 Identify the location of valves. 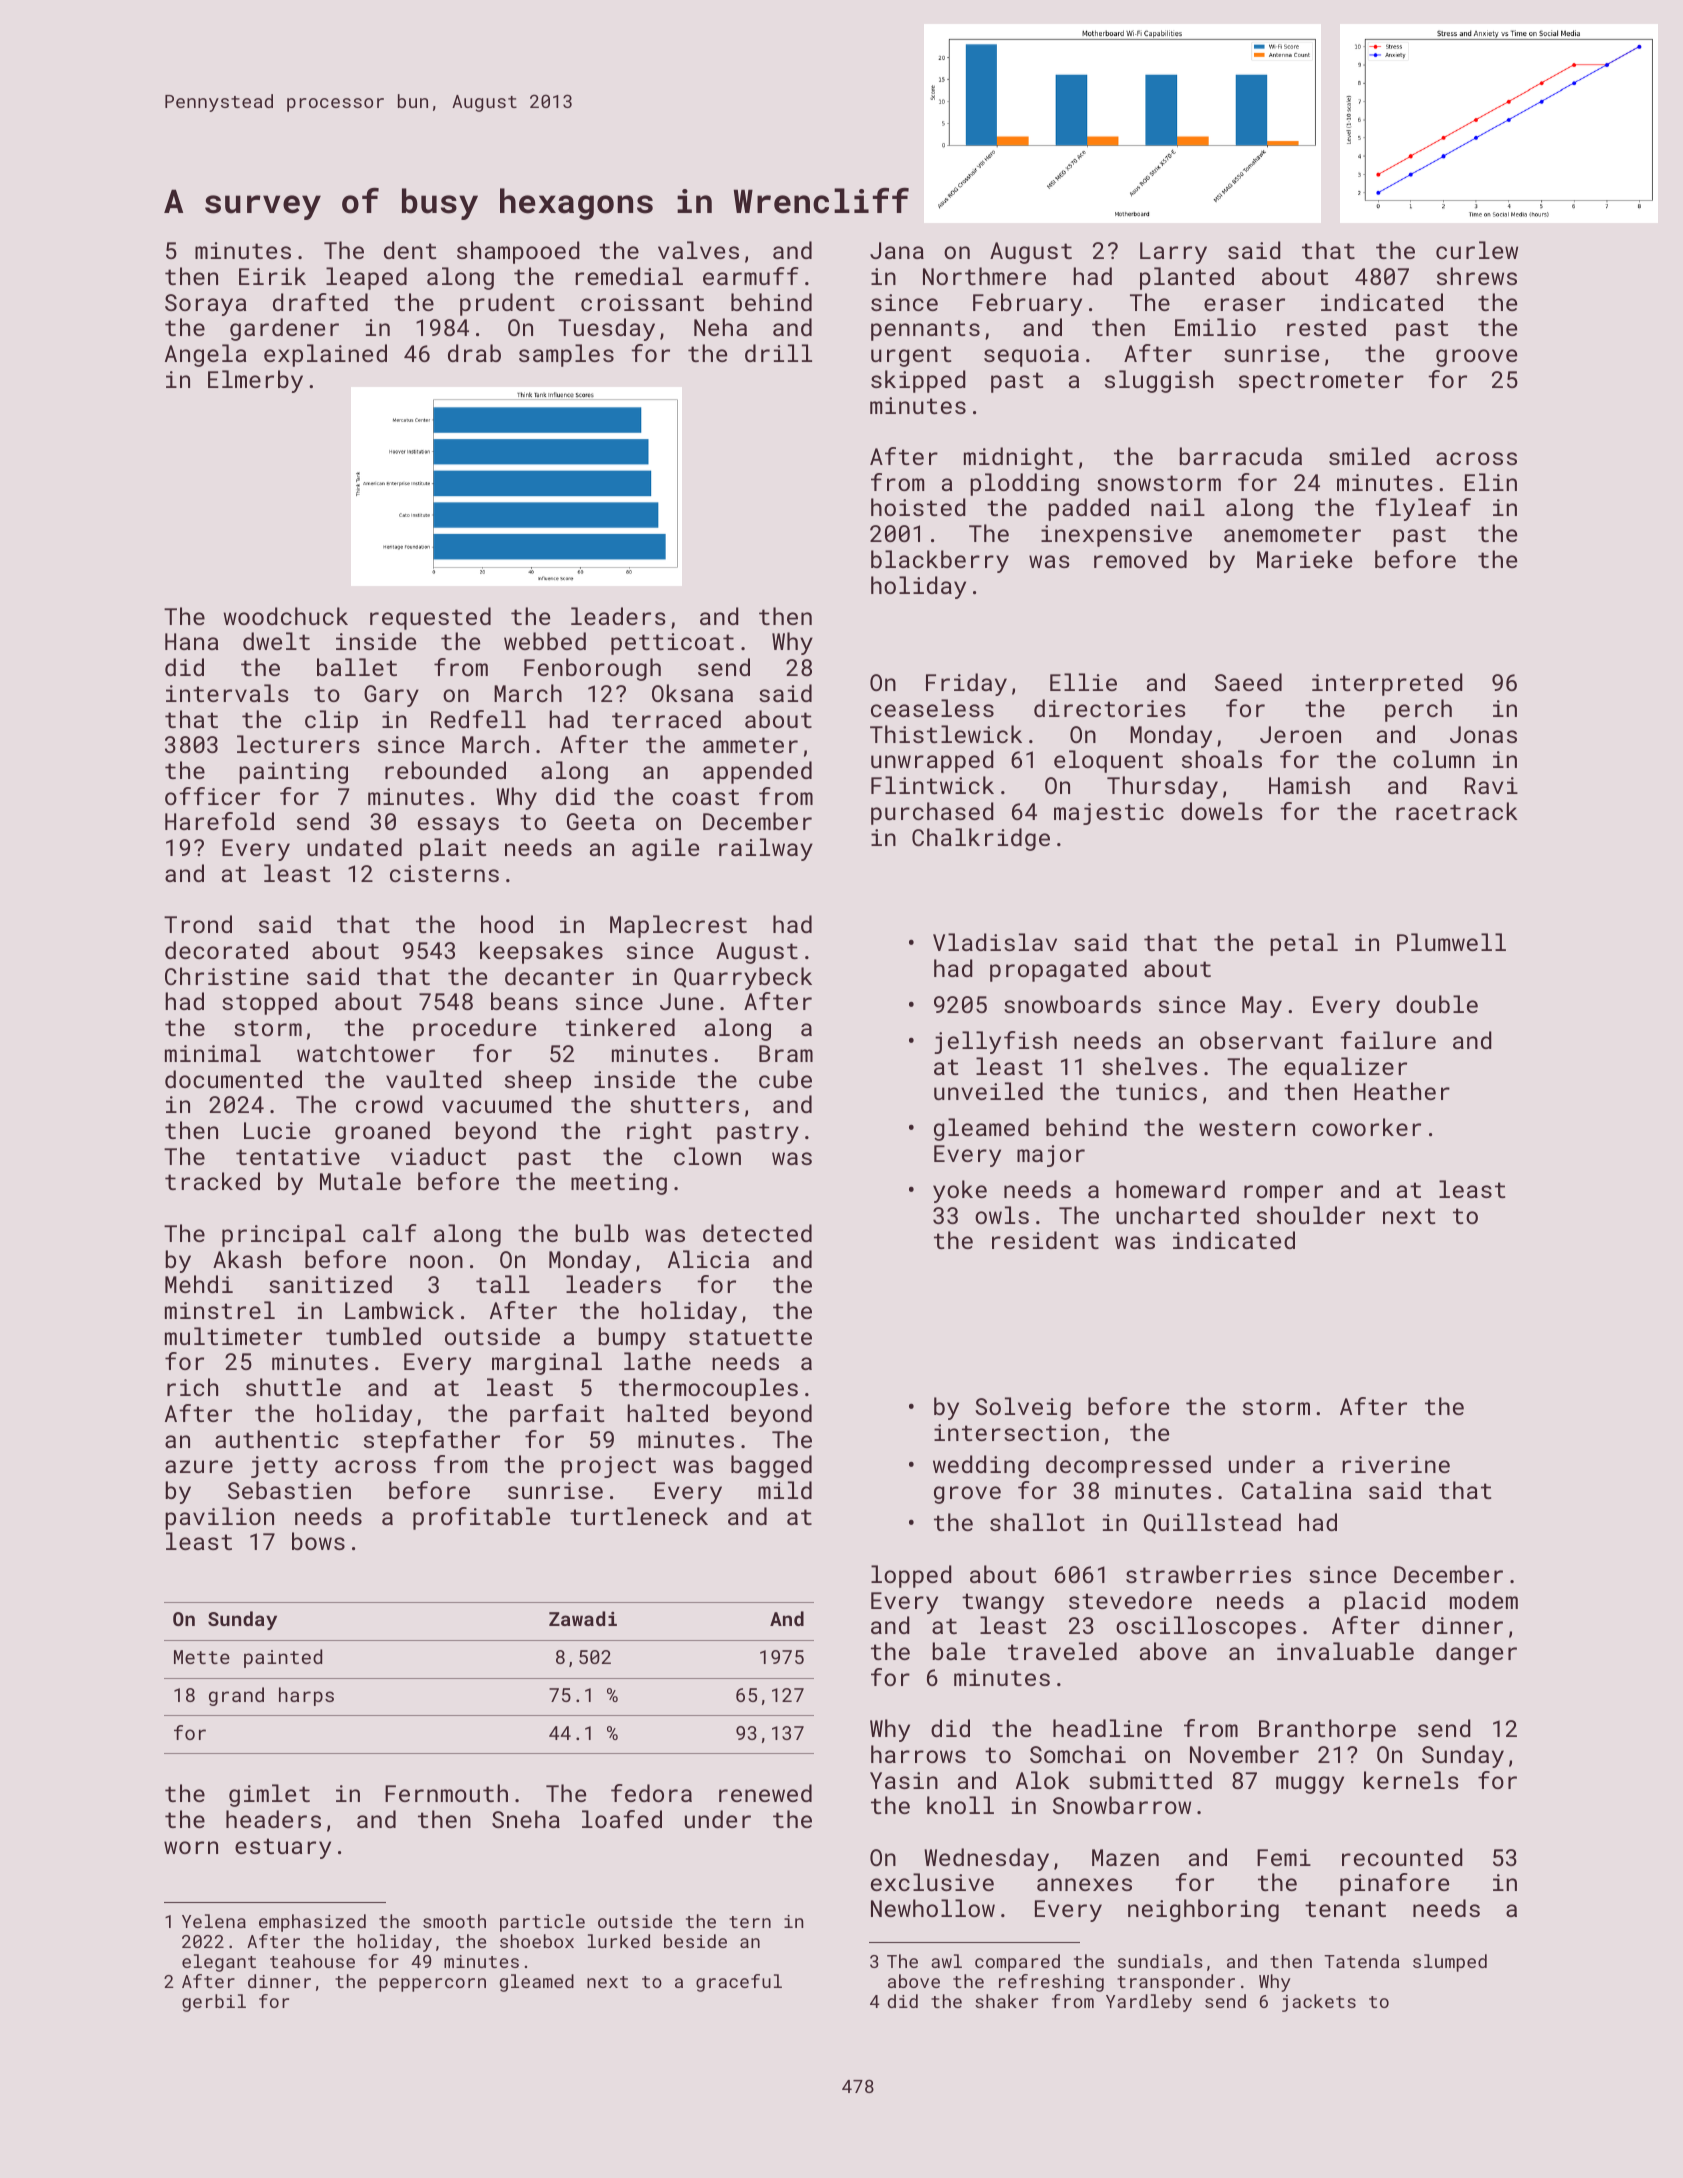
(698, 250).
